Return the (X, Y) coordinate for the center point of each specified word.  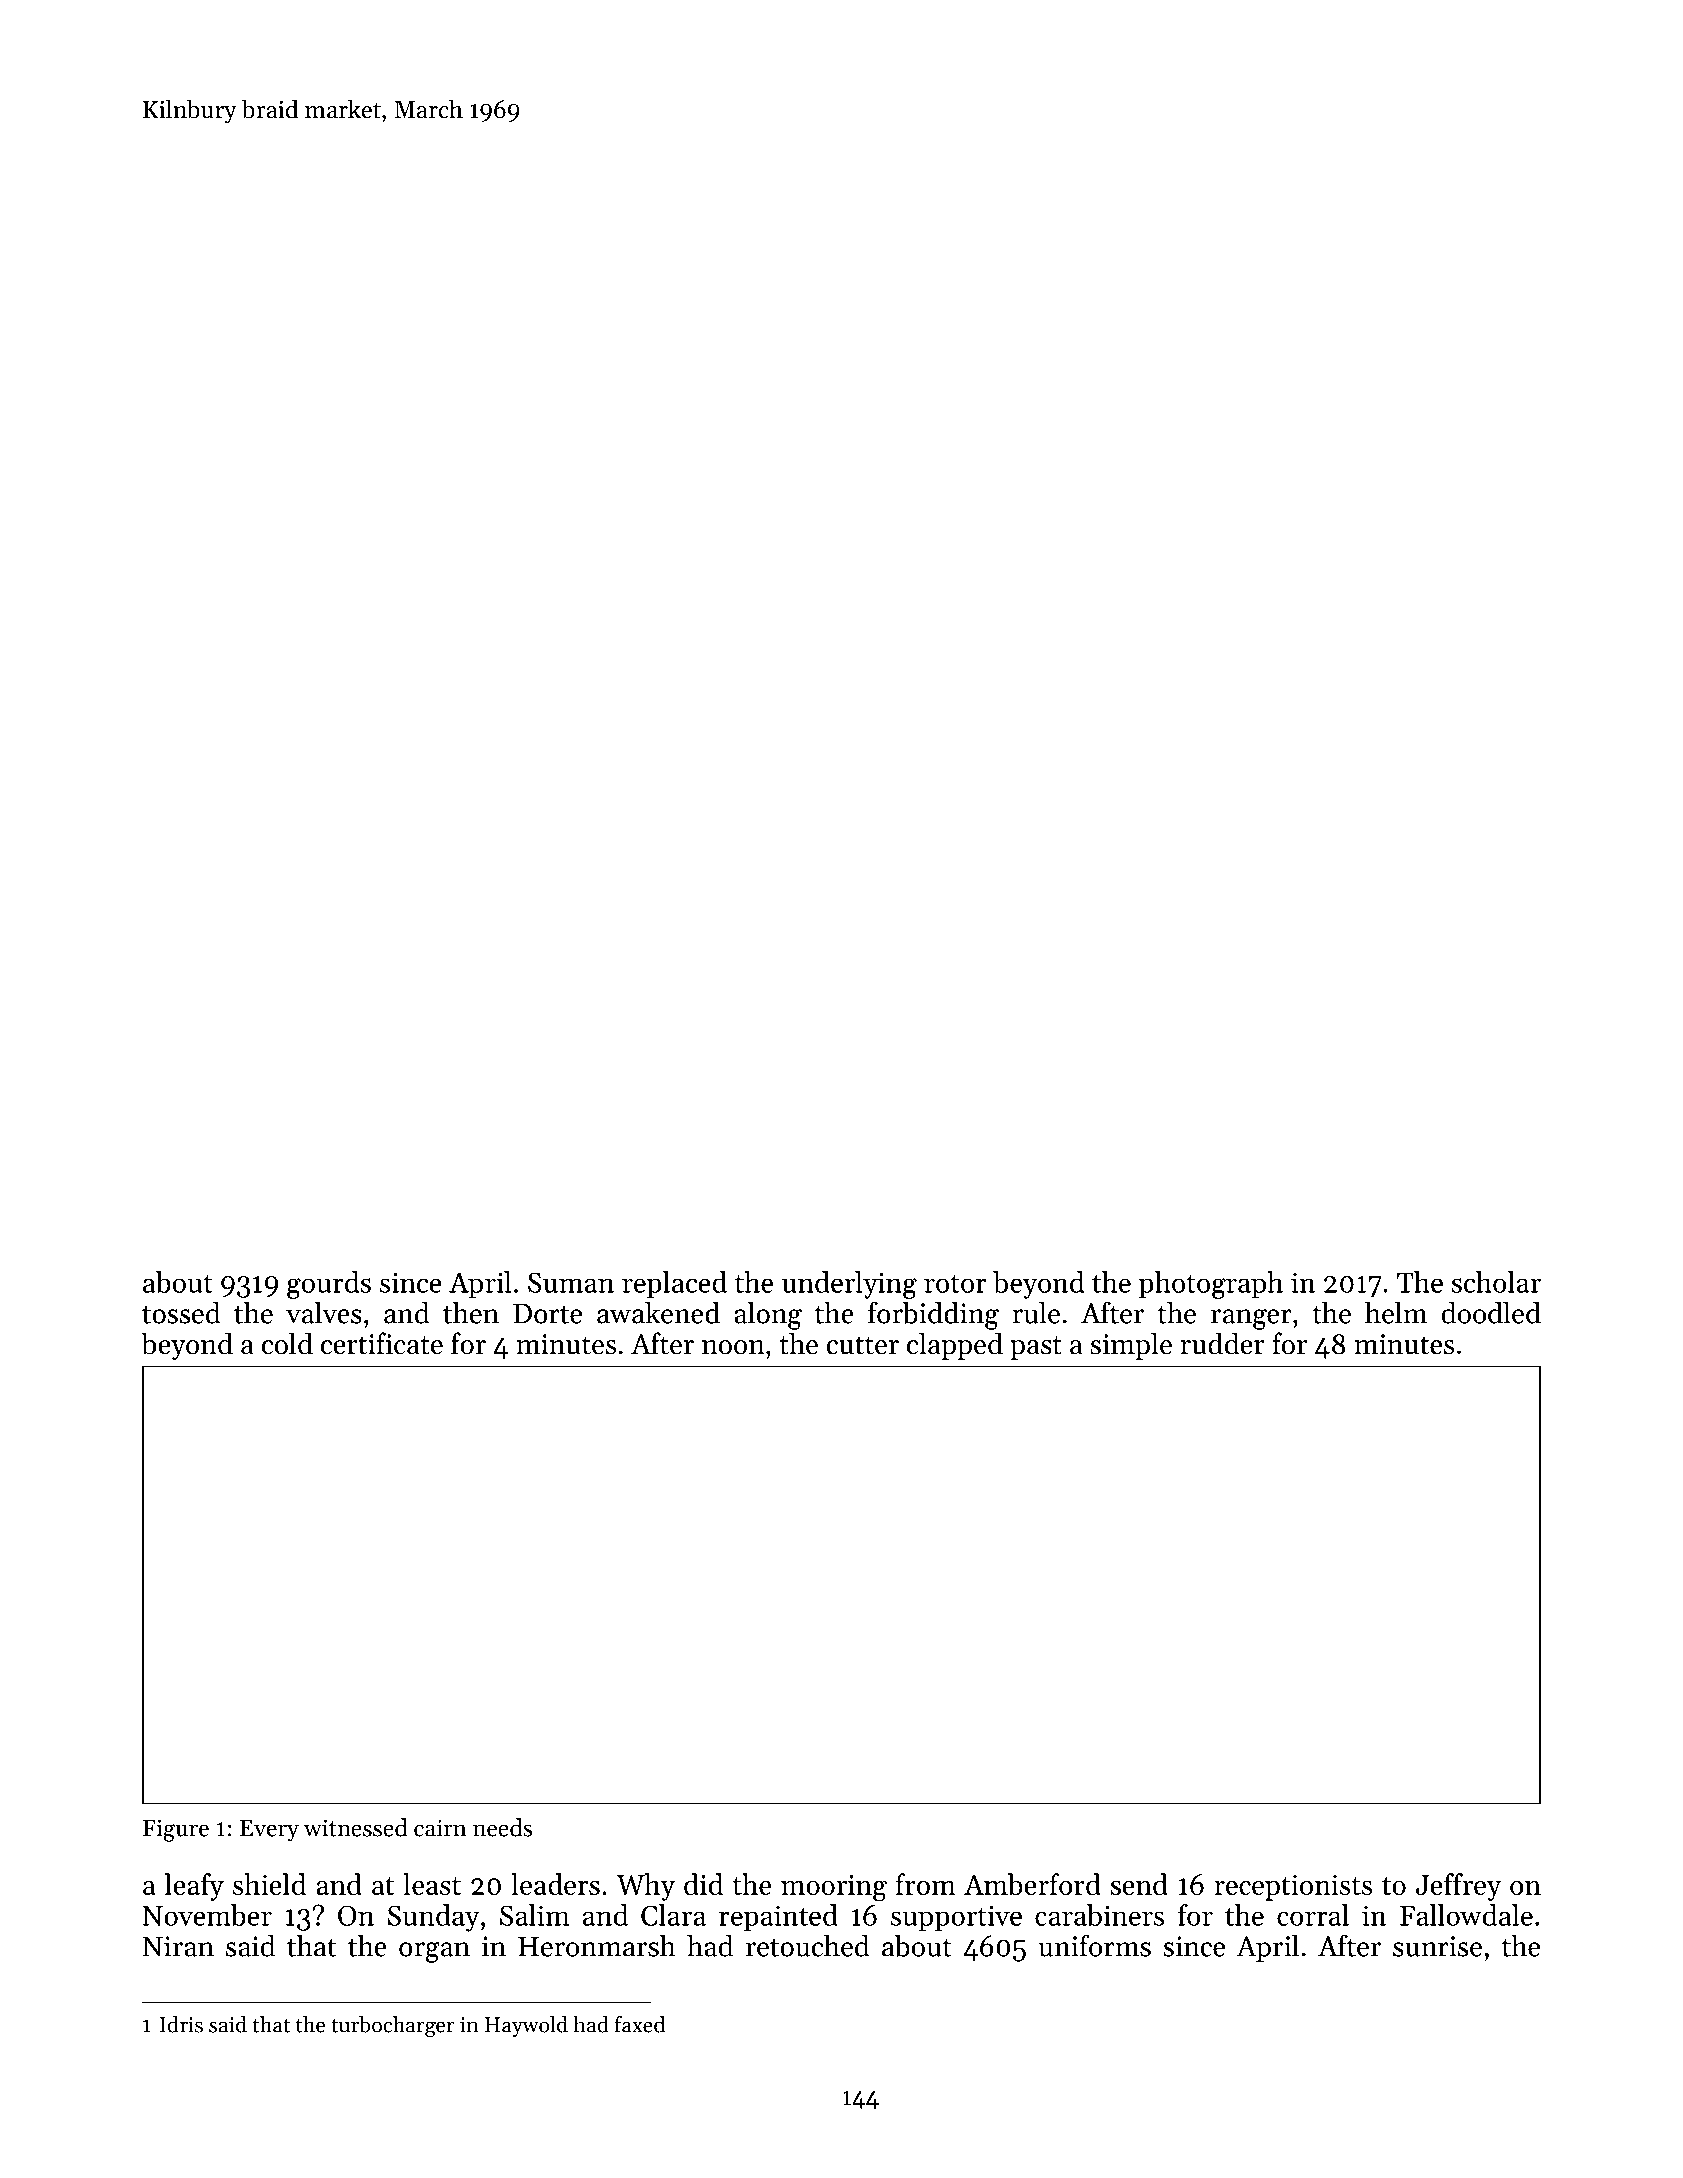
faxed (640, 2024)
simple (1131, 1346)
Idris (181, 2024)
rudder (1222, 1343)
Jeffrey (1458, 1887)
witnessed (356, 1827)
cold (287, 1343)
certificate (382, 1343)
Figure (176, 1830)
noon (733, 1347)
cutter (862, 1345)
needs (502, 1827)
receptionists (1293, 1888)
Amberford (1032, 1884)
